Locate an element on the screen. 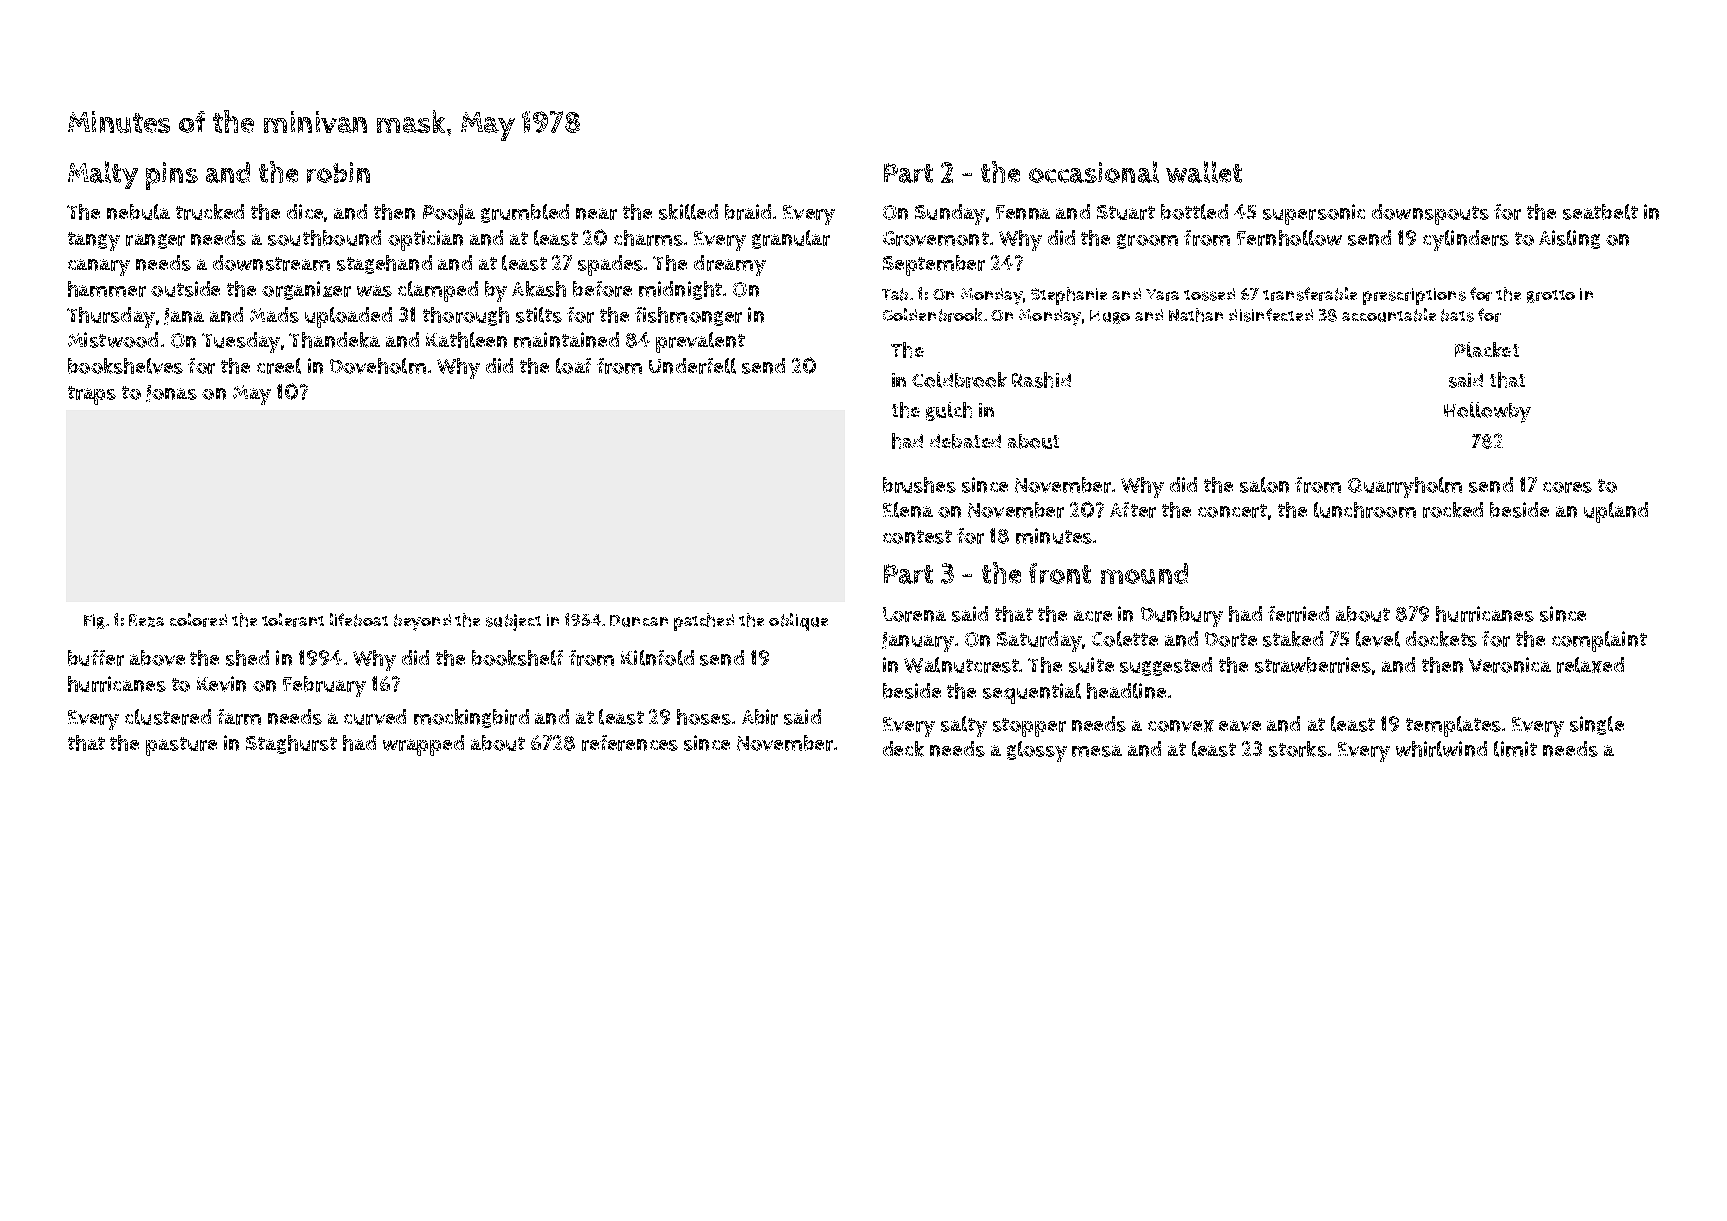 The width and height of the screenshot is (1727, 1221). Kevin is located at coordinates (221, 684).
